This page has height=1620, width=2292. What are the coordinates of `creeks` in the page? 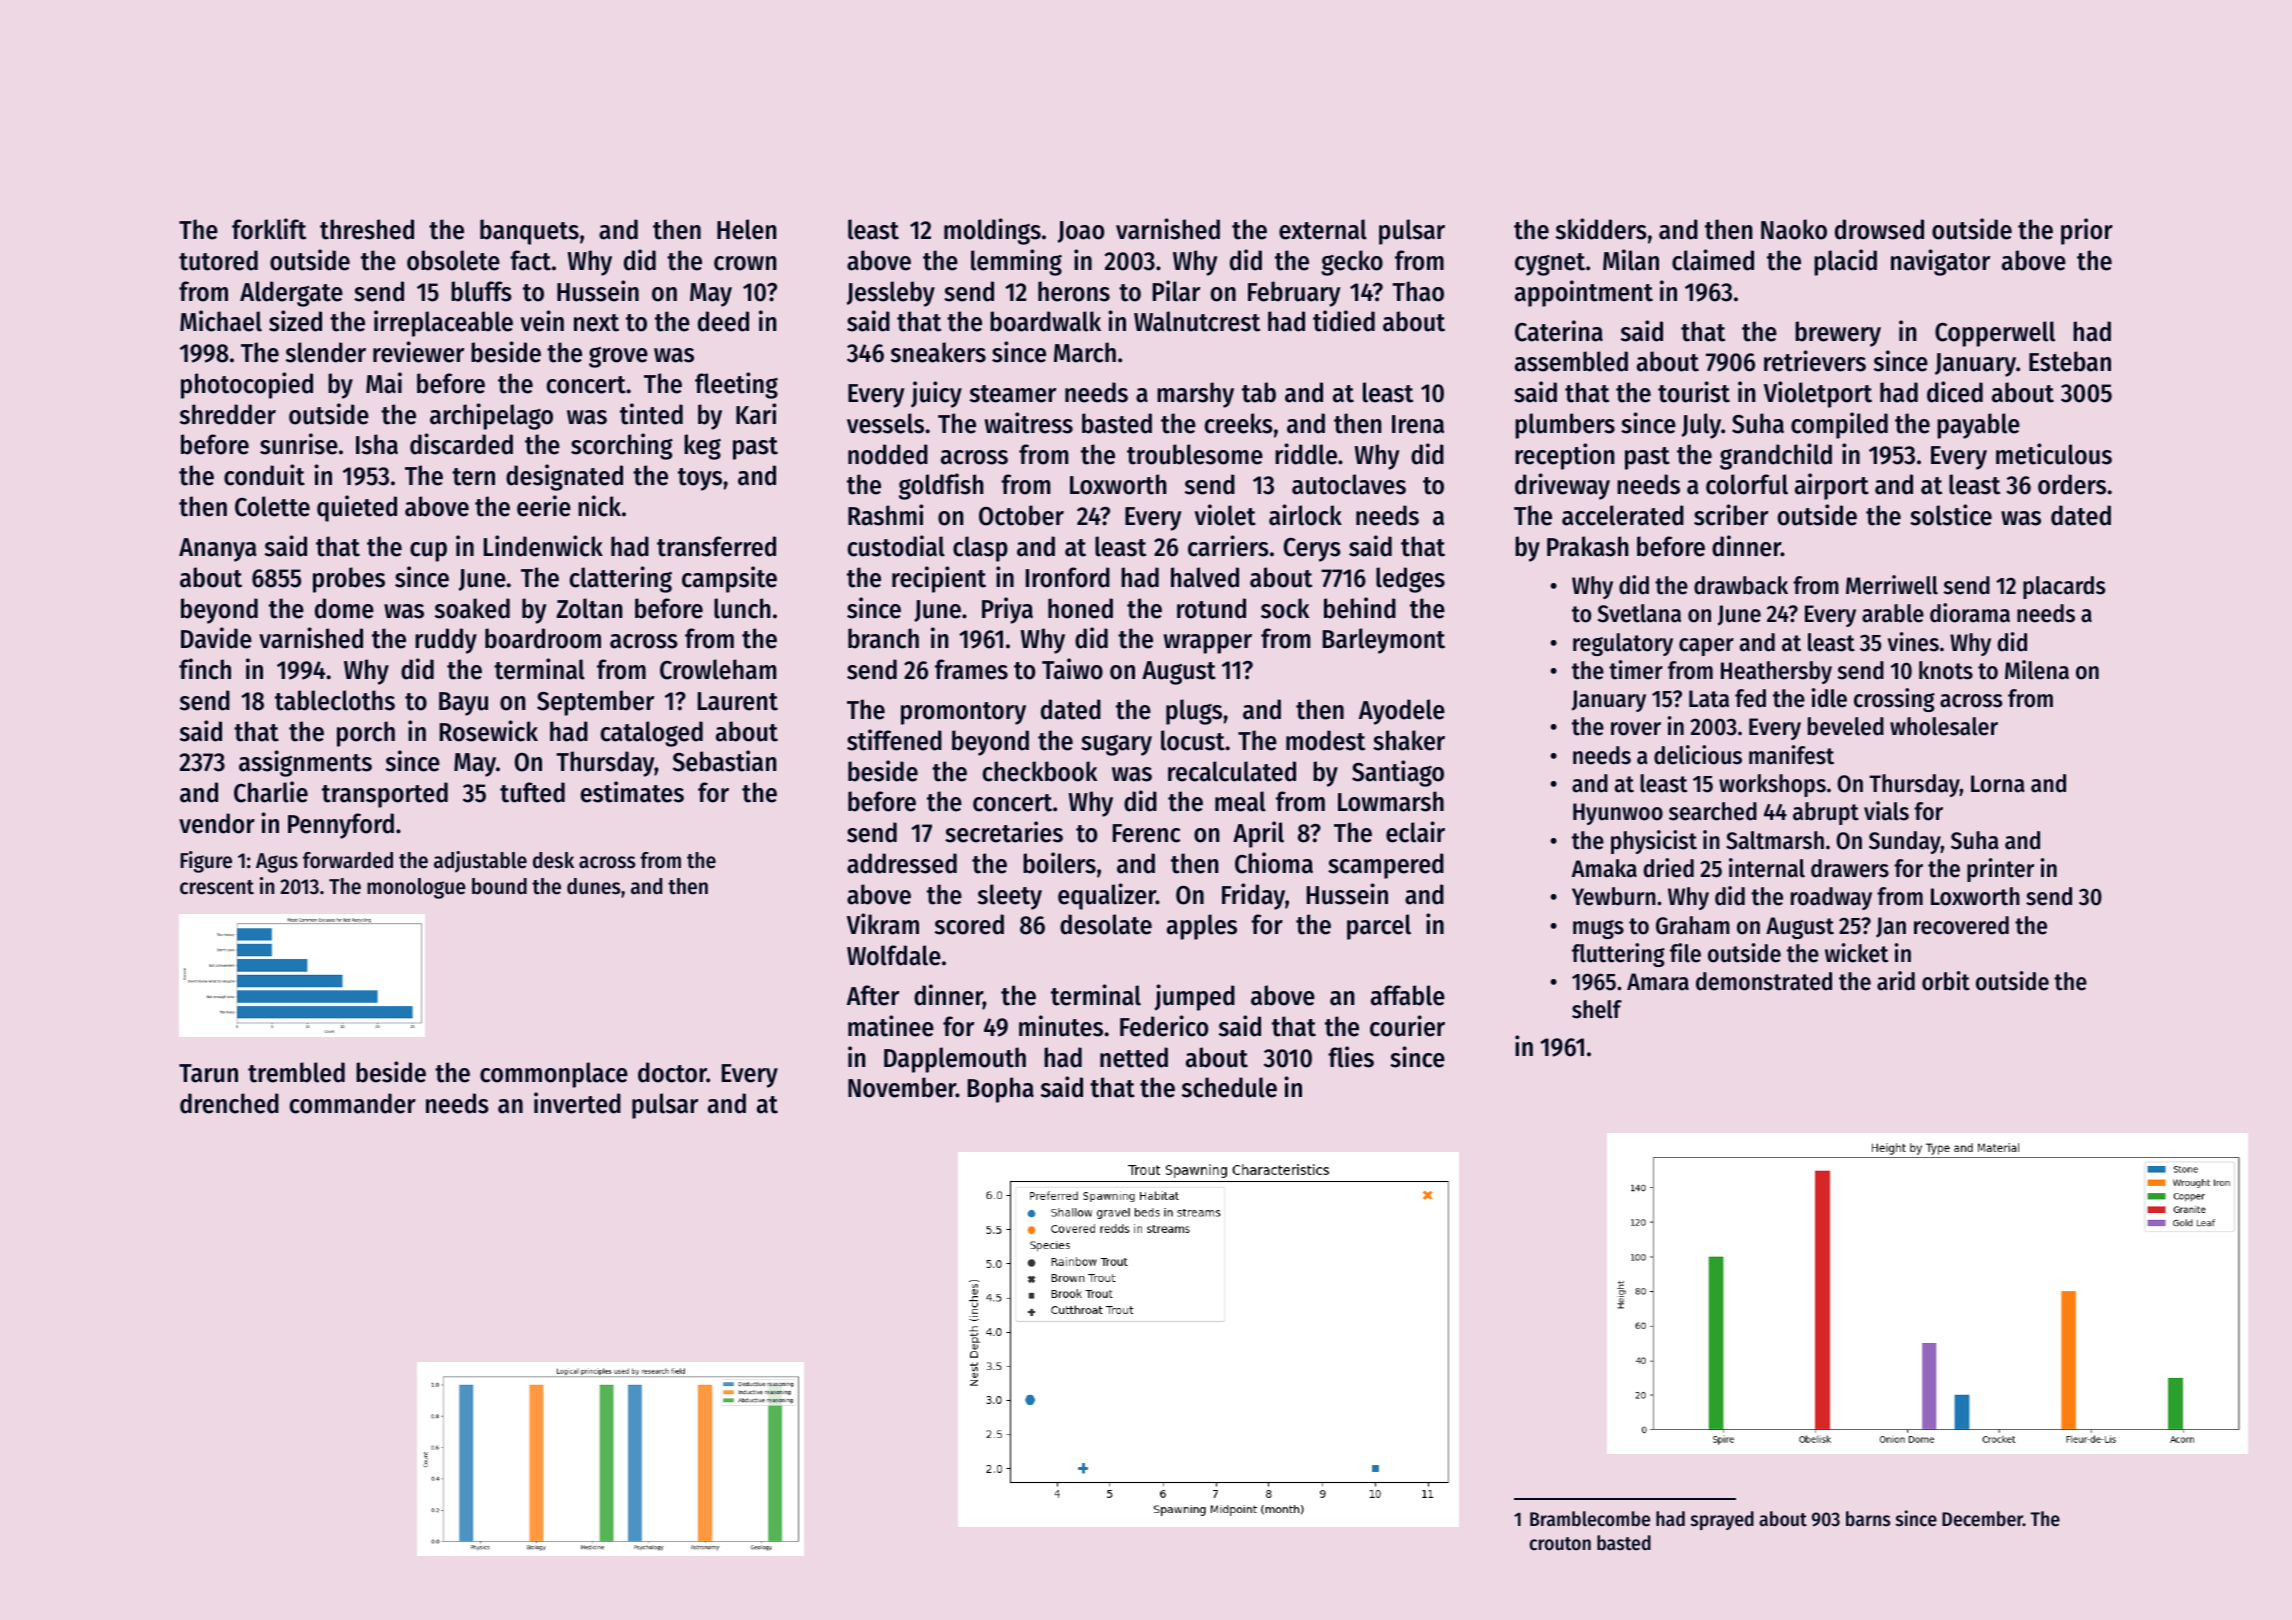 It's located at (1238, 423).
